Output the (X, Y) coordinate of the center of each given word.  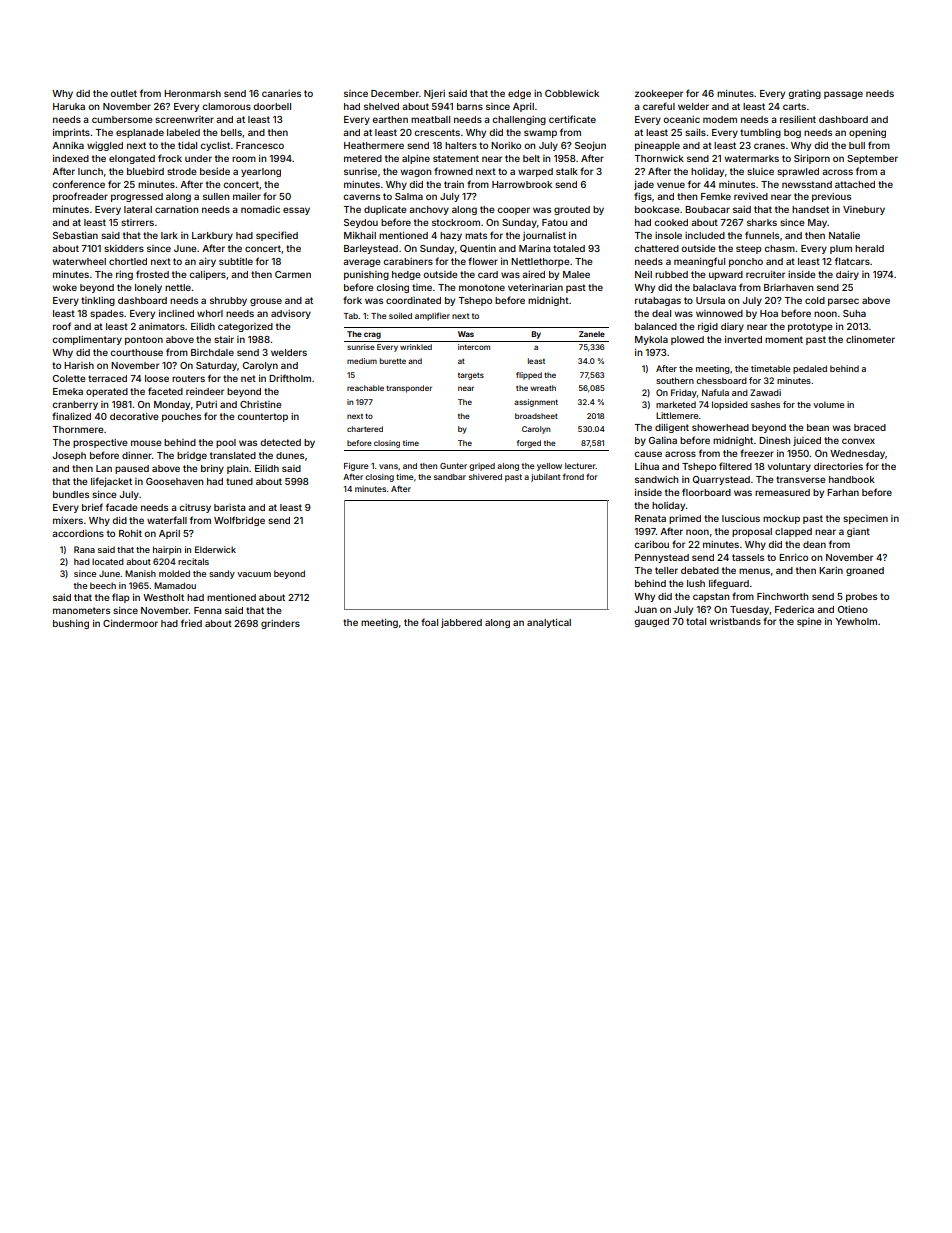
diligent (672, 428)
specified (277, 236)
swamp (540, 134)
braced (870, 427)
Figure (356, 467)
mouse (146, 443)
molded (174, 573)
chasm (779, 248)
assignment (536, 403)
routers (188, 378)
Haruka (69, 106)
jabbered (461, 623)
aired (533, 274)
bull (857, 145)
